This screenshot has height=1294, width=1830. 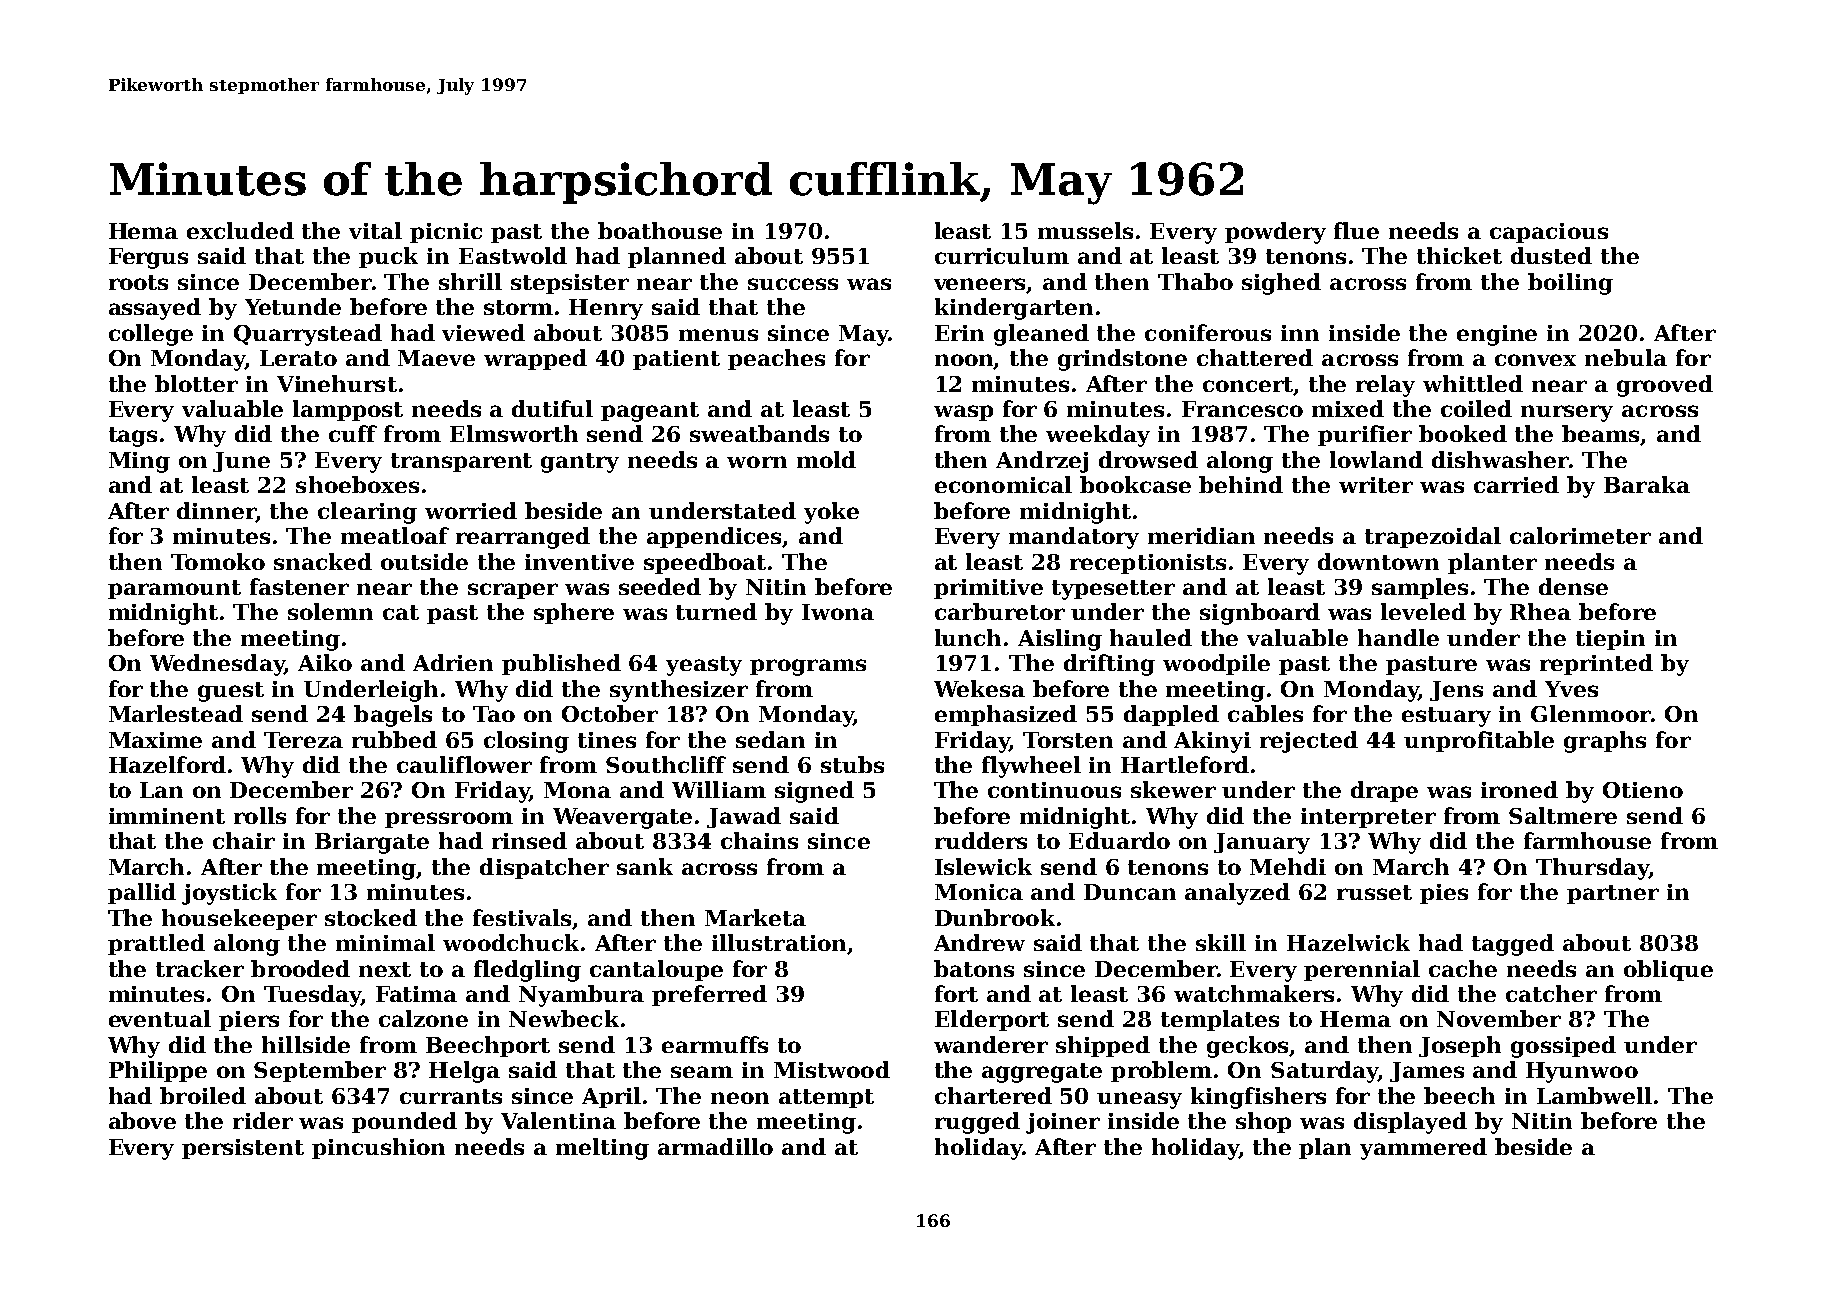 I want to click on Monica, so click(x=979, y=892).
